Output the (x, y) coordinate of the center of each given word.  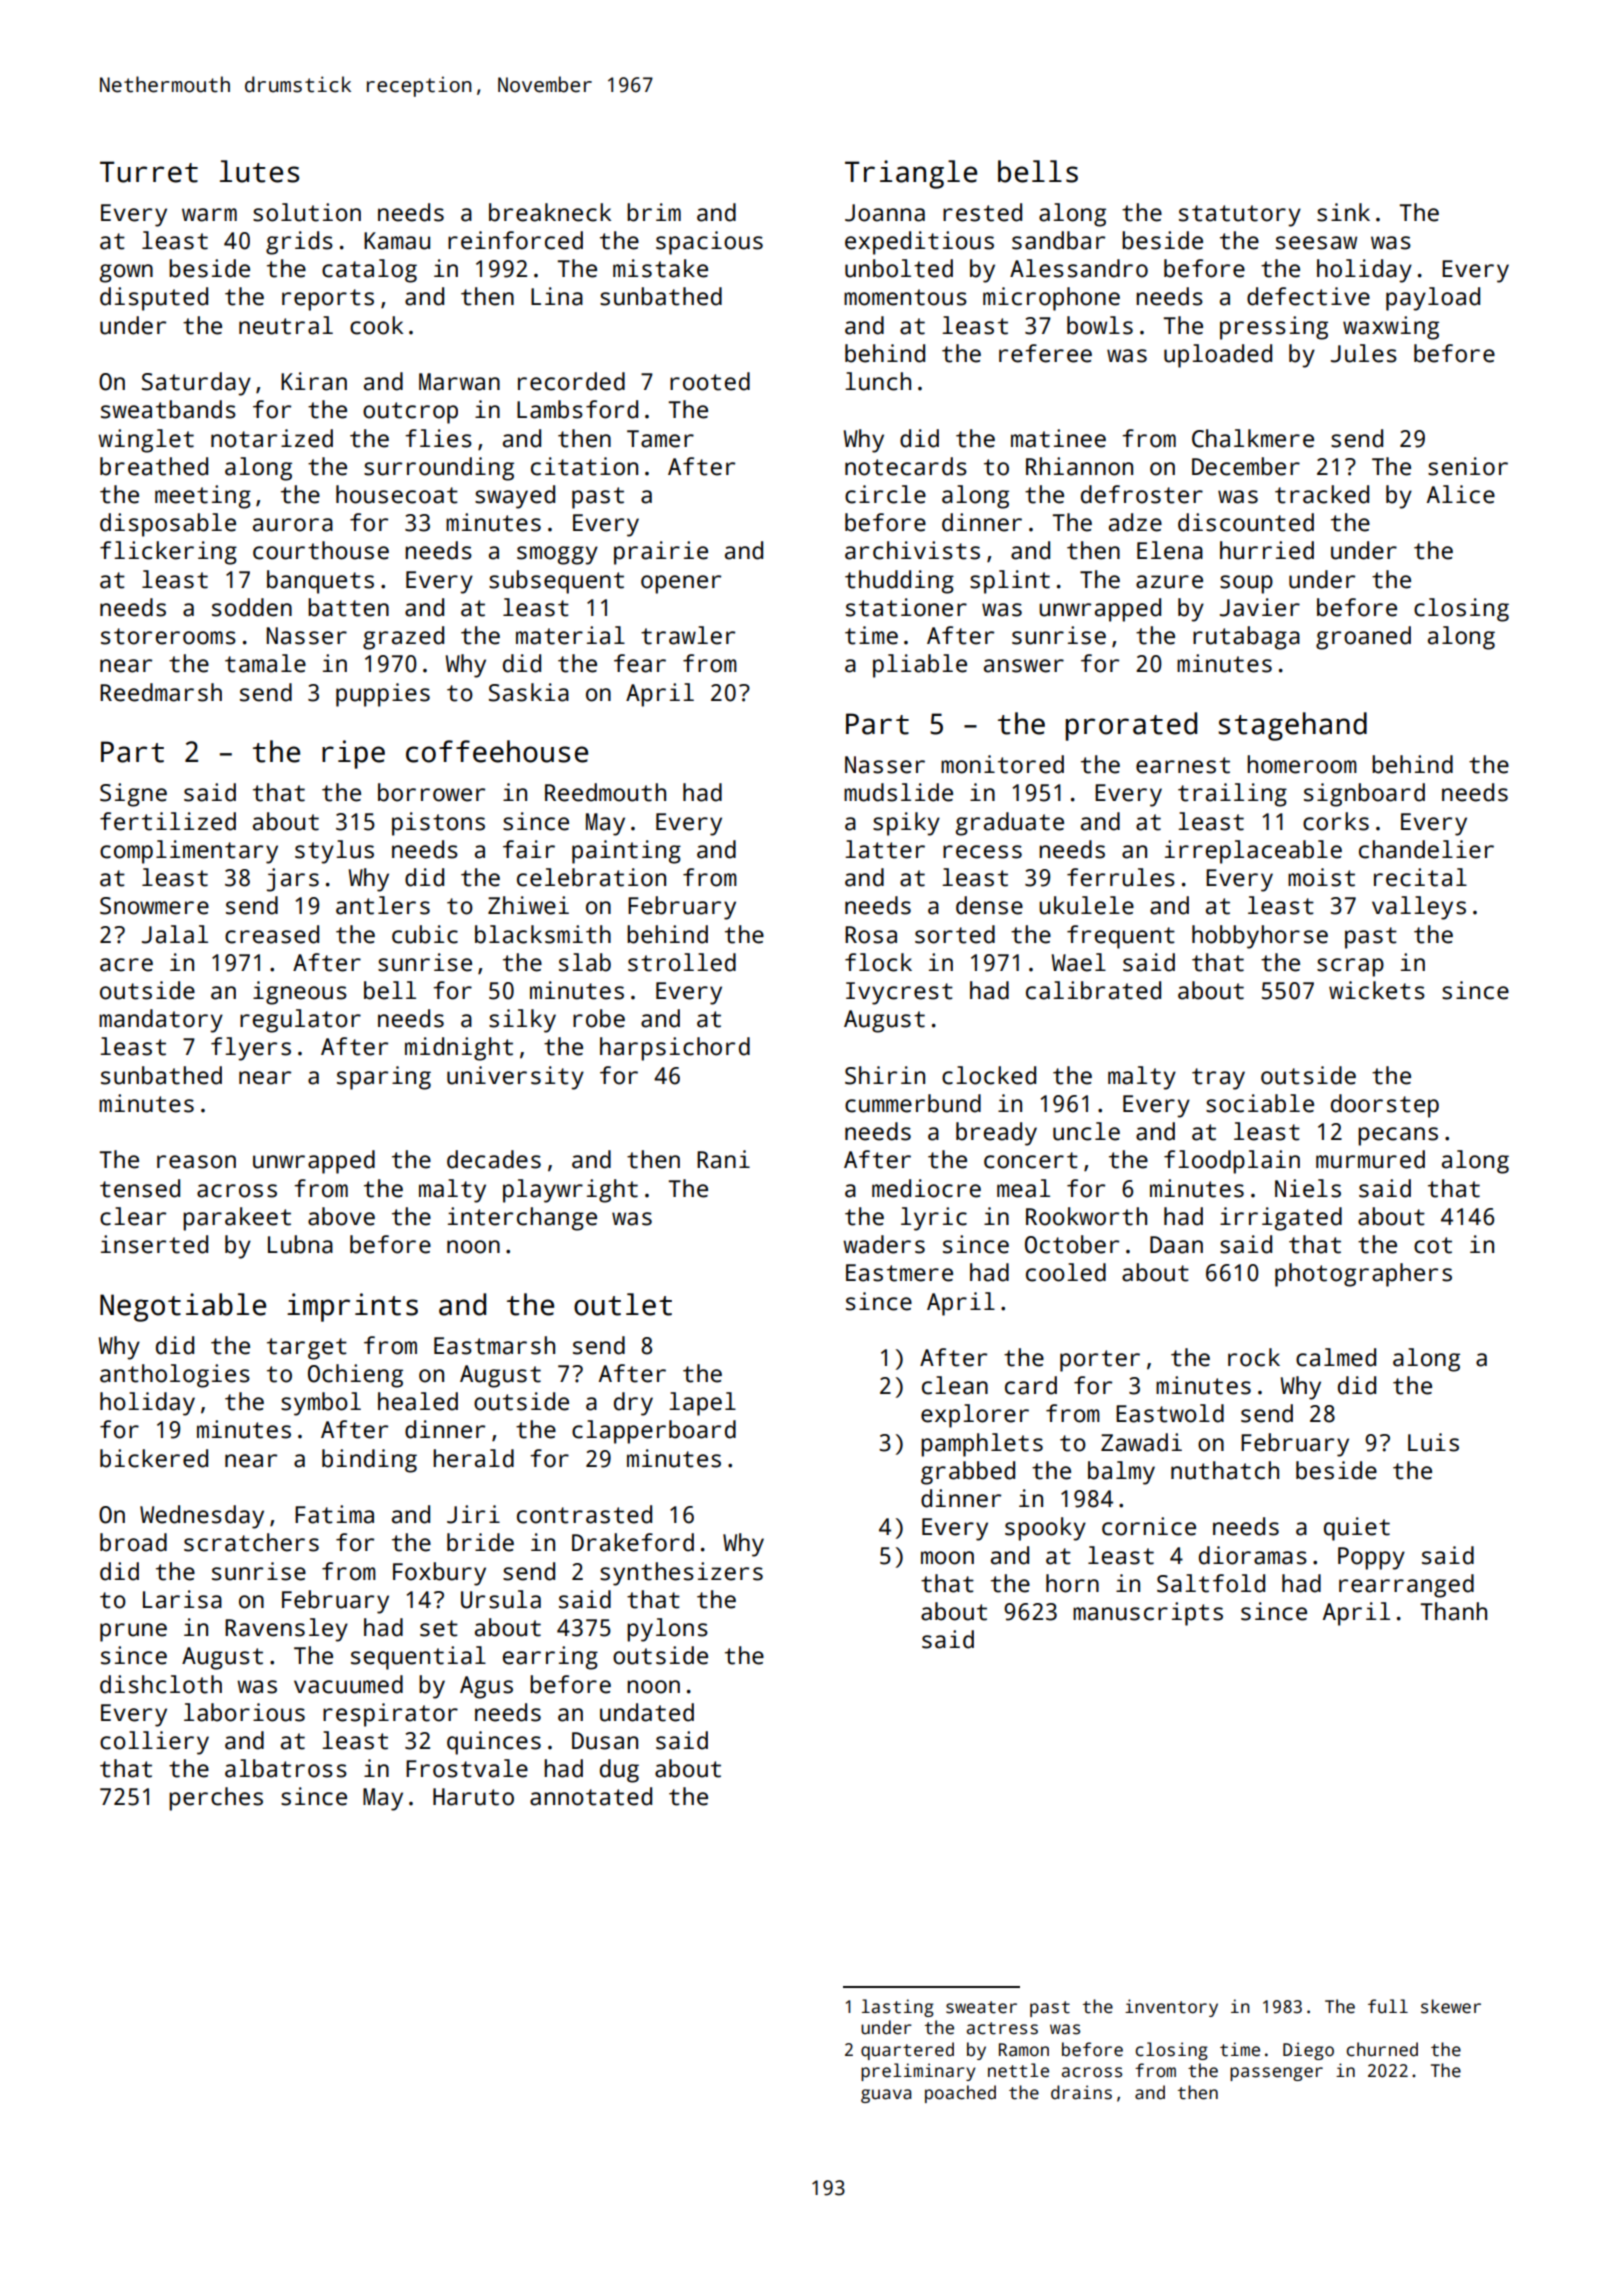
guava (886, 2096)
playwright (570, 1191)
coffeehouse (497, 751)
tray (1218, 1079)
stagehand (1292, 726)
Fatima (334, 1514)
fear (640, 663)
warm (209, 215)
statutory (1240, 216)
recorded (571, 381)
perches (216, 1799)
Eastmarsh (494, 1345)
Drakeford (633, 1542)
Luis (1433, 1442)
